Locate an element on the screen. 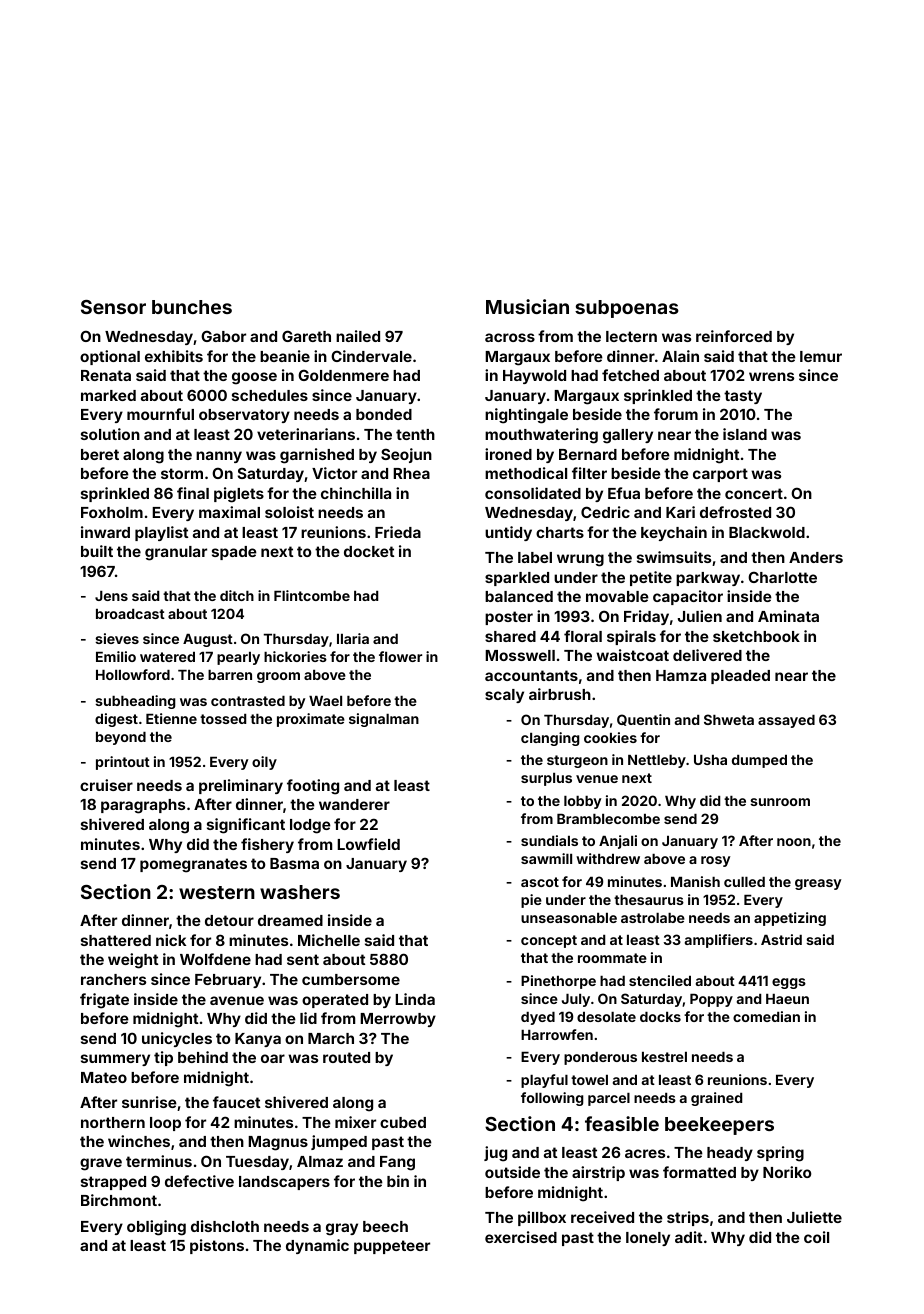 This screenshot has width=924, height=1314. sunroom is located at coordinates (780, 802).
